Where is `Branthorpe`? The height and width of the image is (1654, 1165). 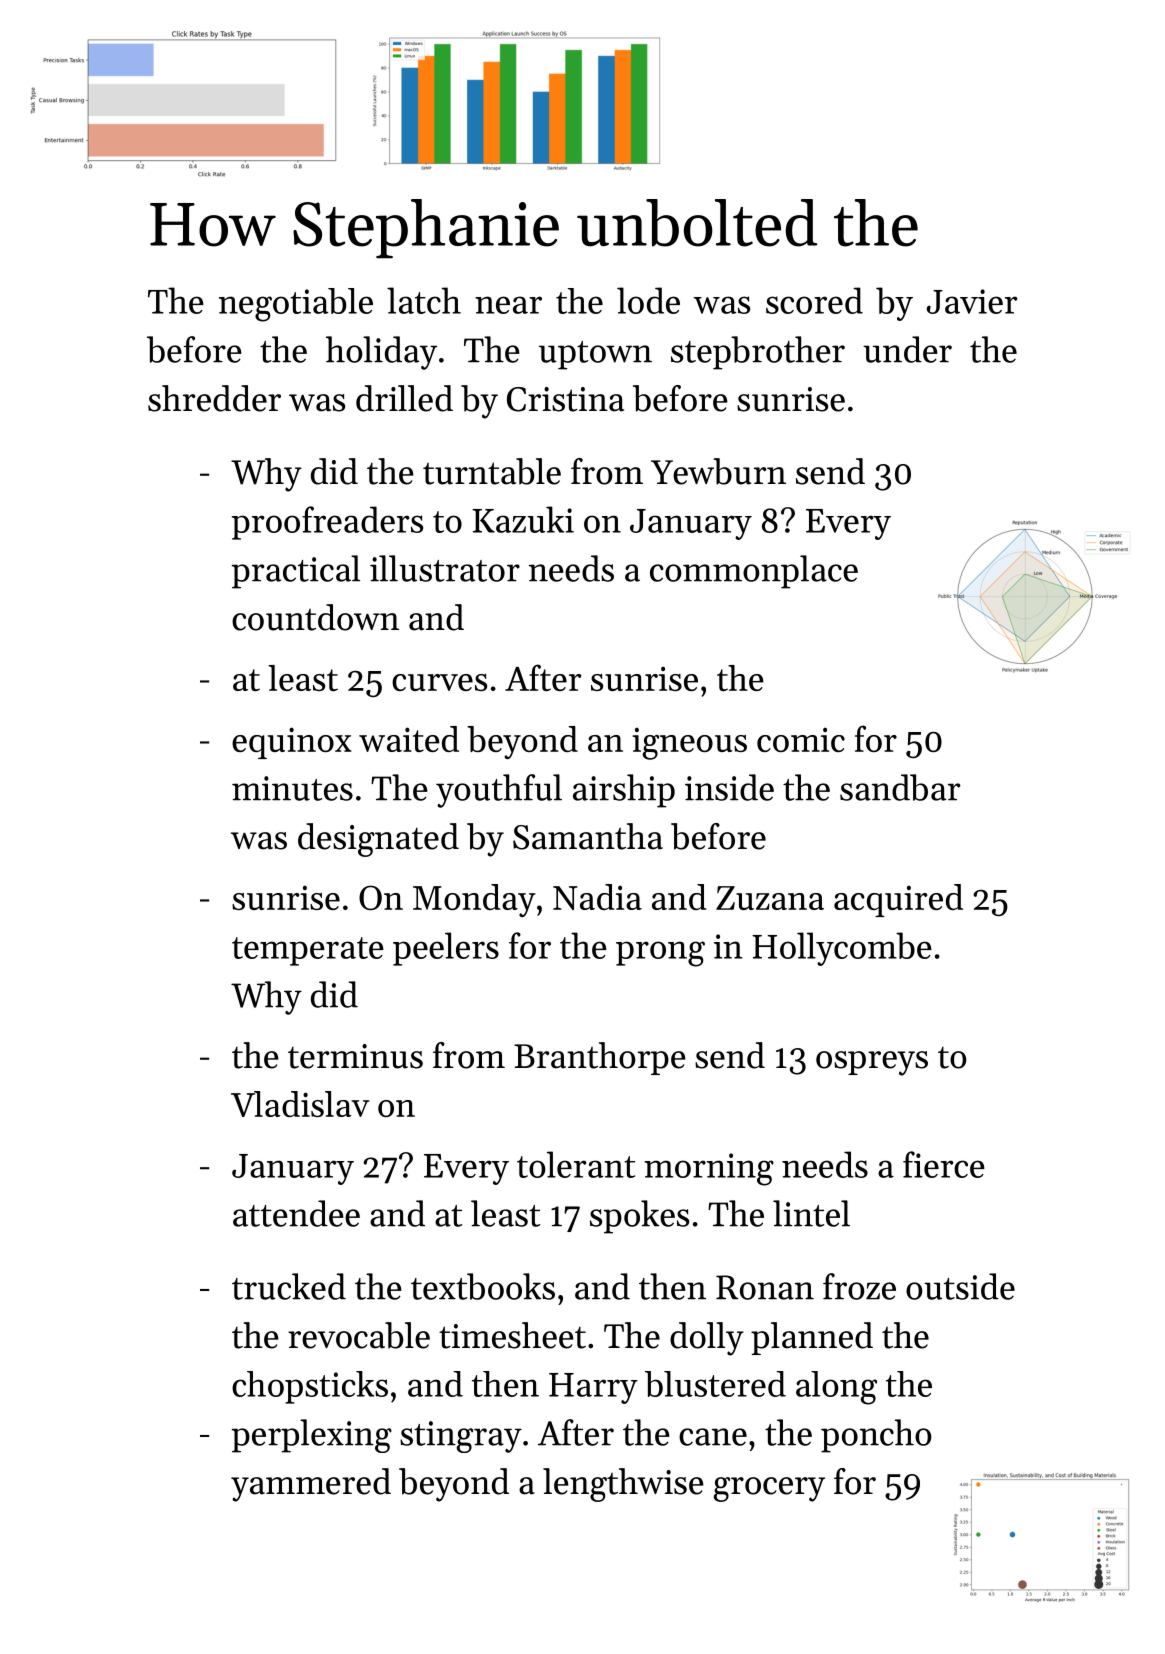
Branthorpe is located at coordinates (600, 1058).
